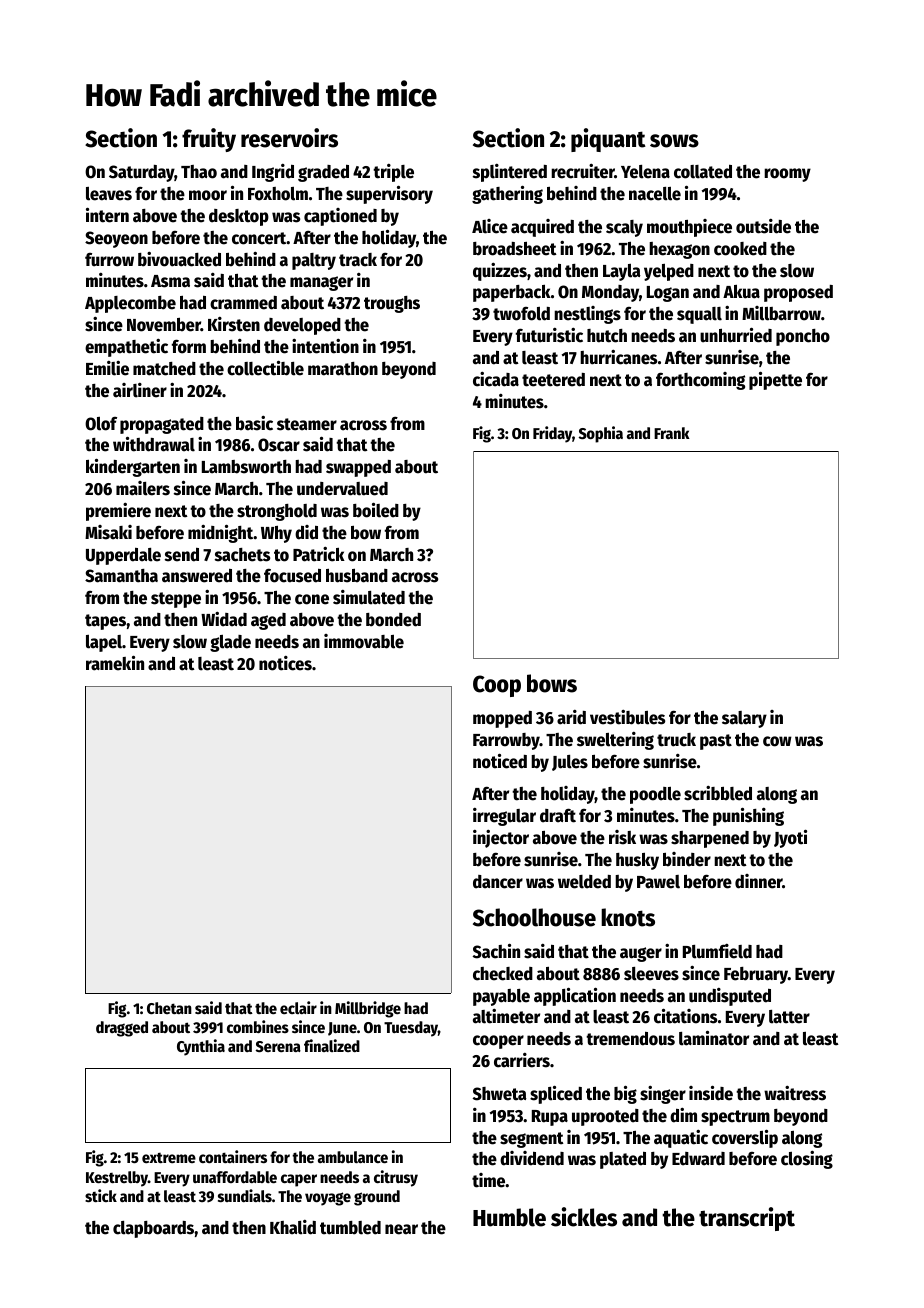 This document has width=924, height=1308. I want to click on salary, so click(744, 719).
